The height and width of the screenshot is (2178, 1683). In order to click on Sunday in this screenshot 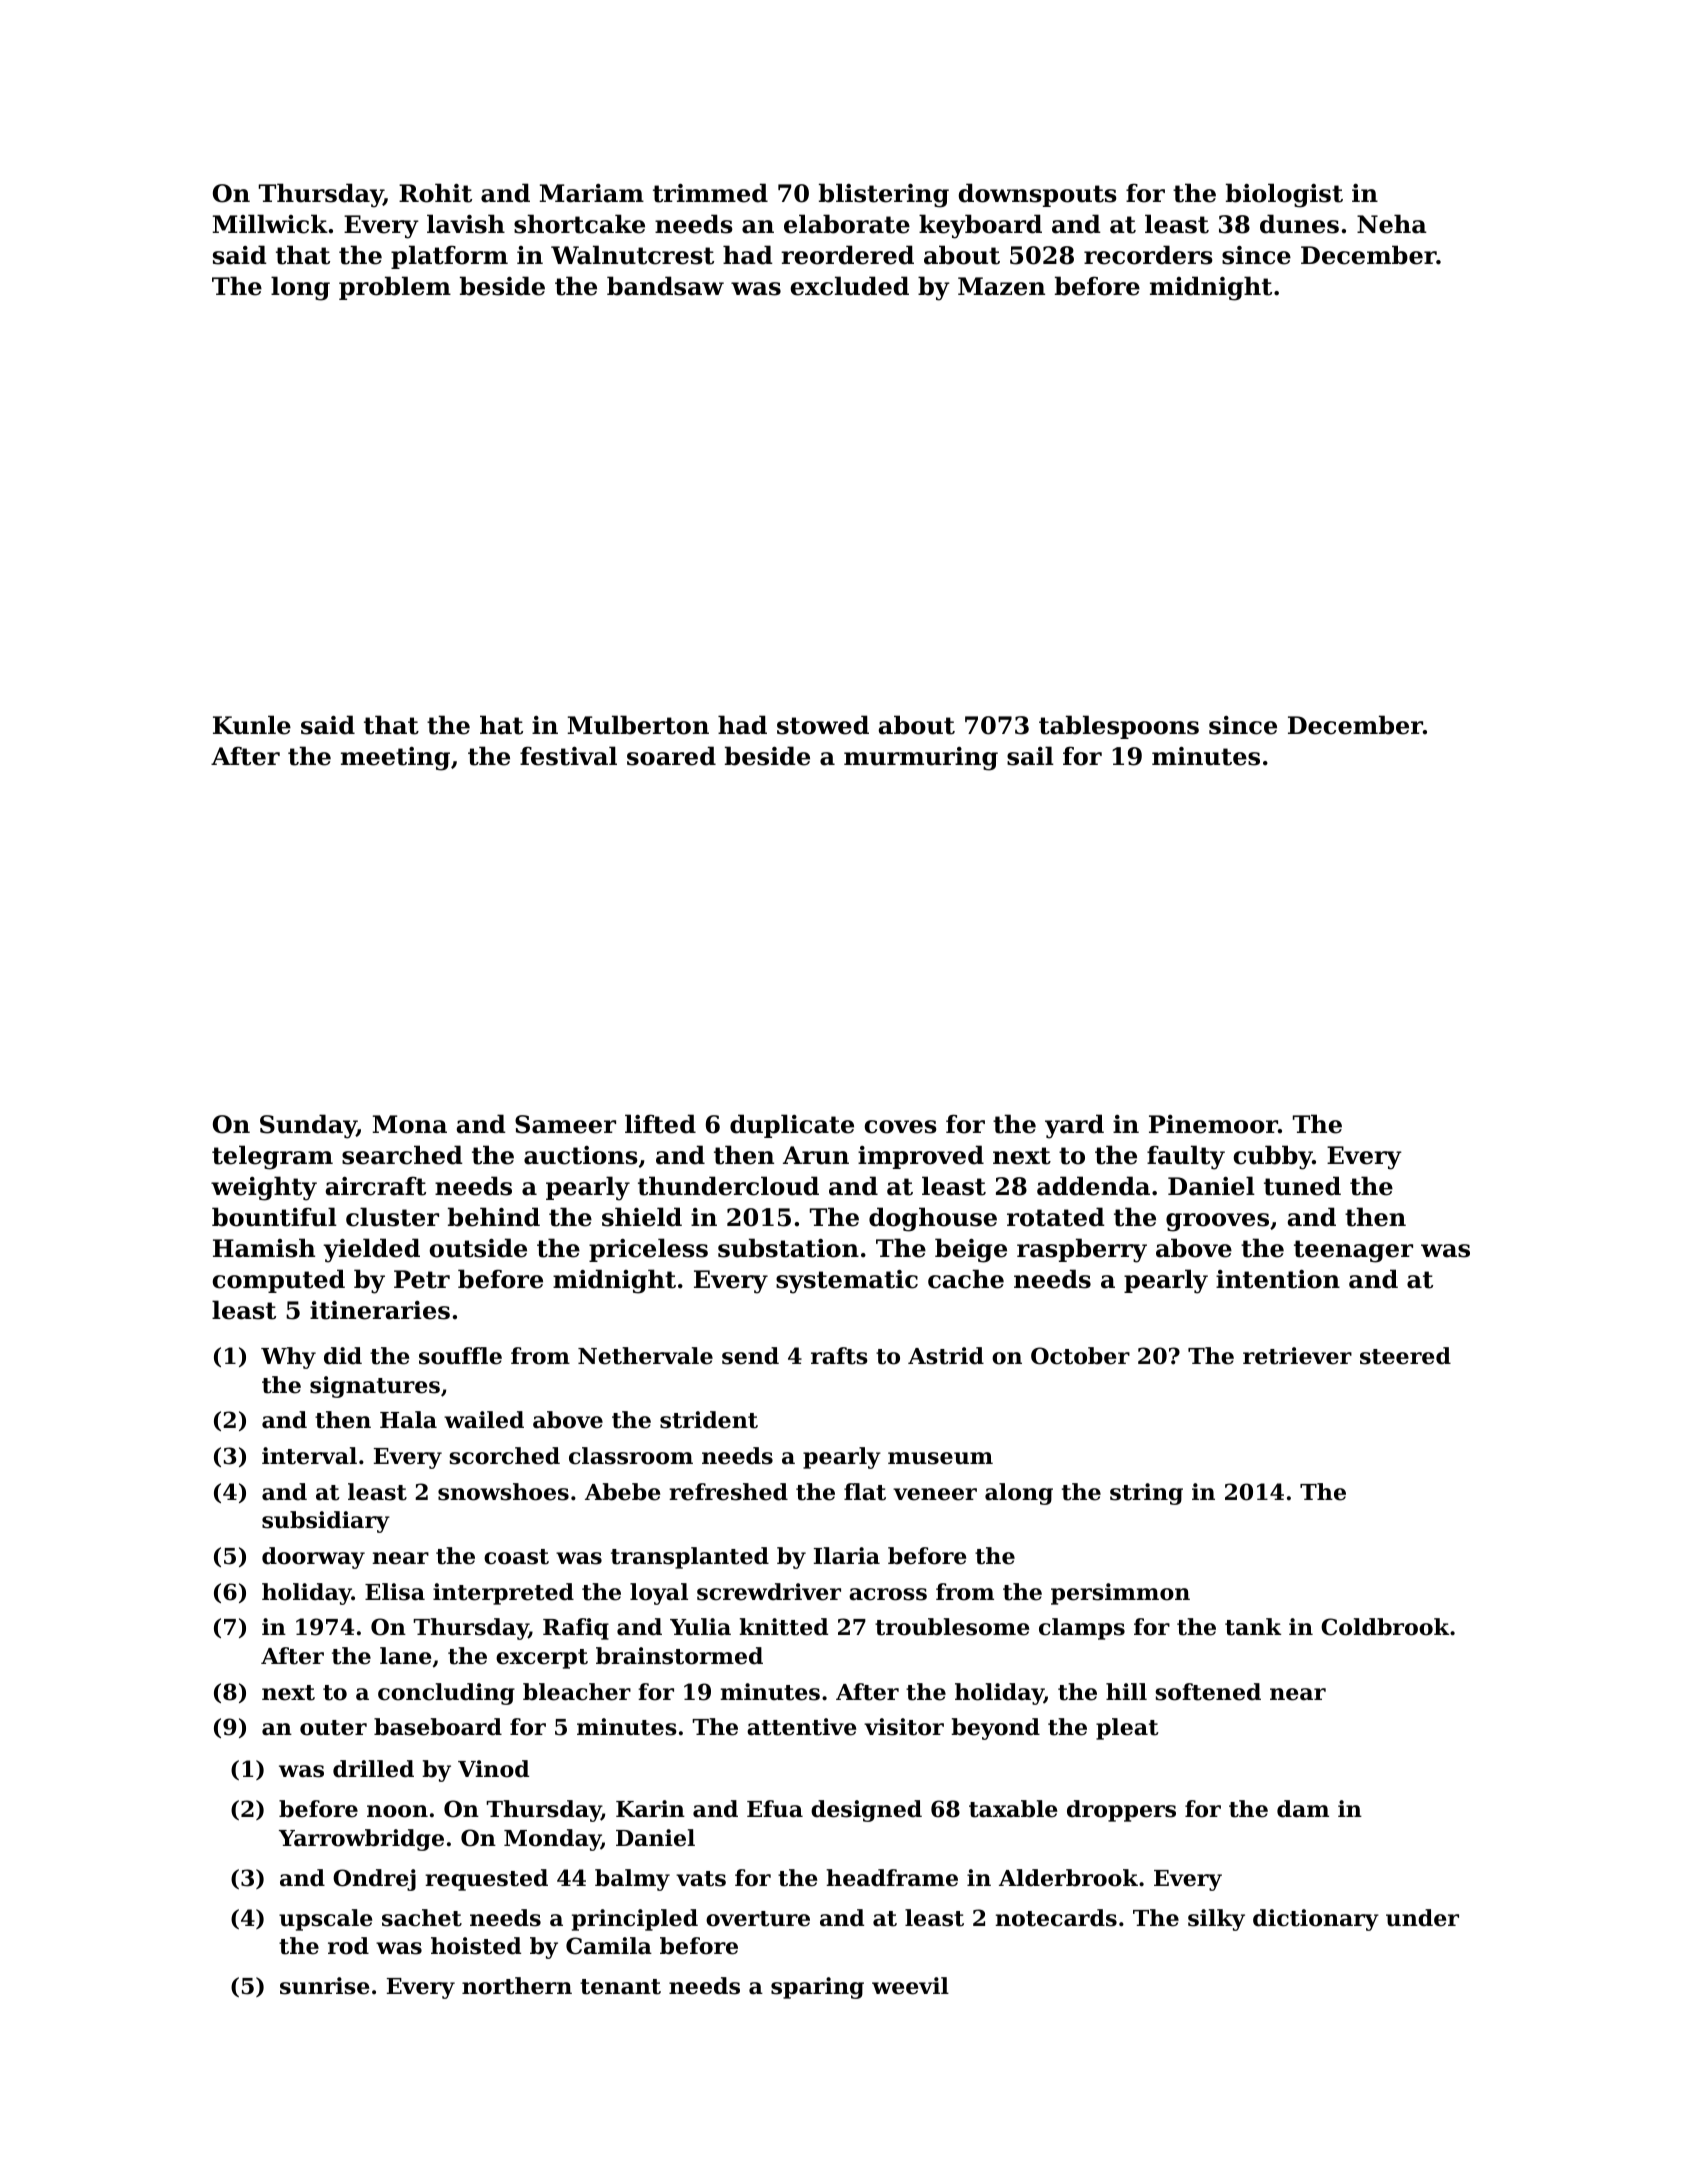, I will do `click(308, 1126)`.
